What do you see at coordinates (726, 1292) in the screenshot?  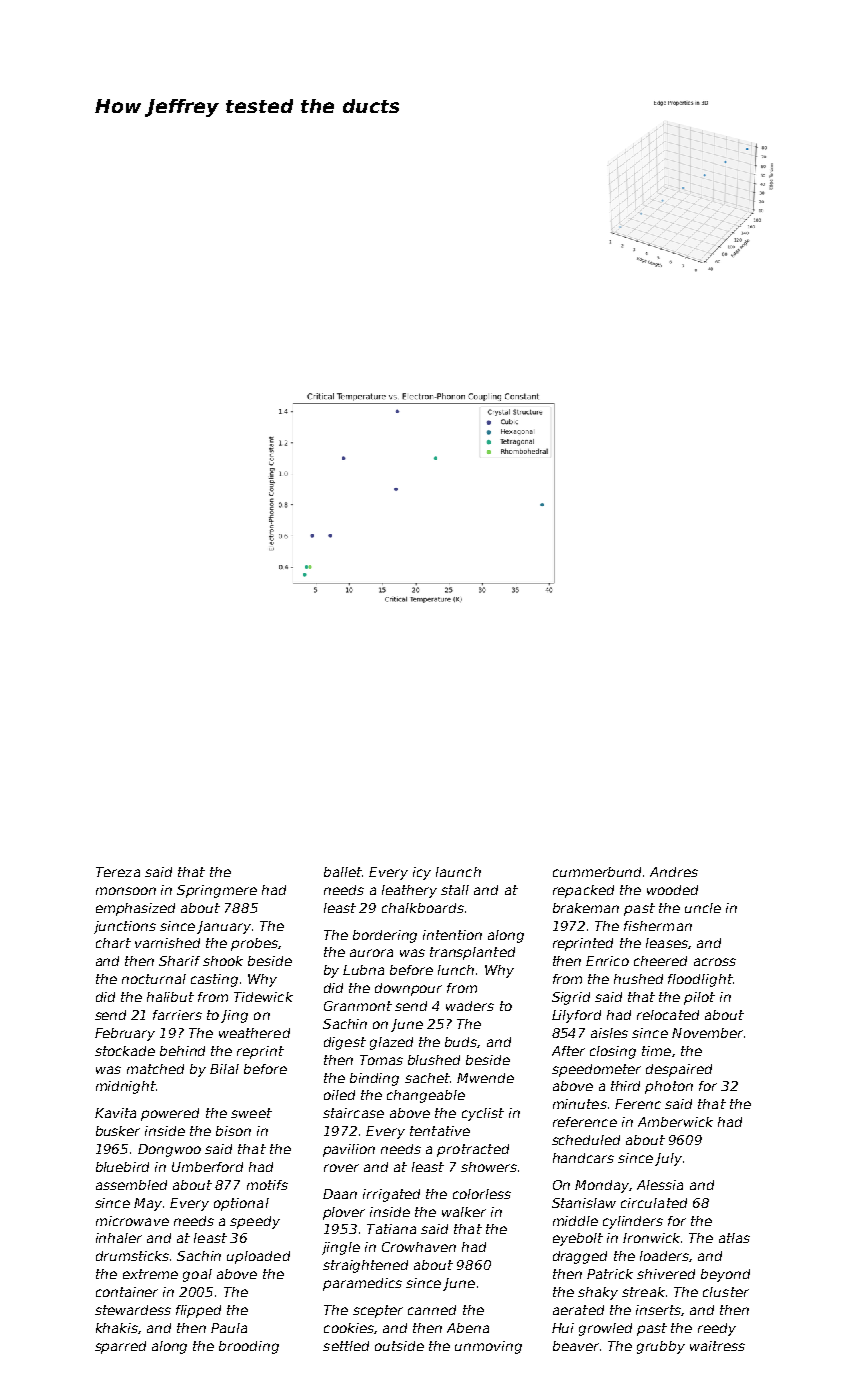 I see `cluster` at bounding box center [726, 1292].
